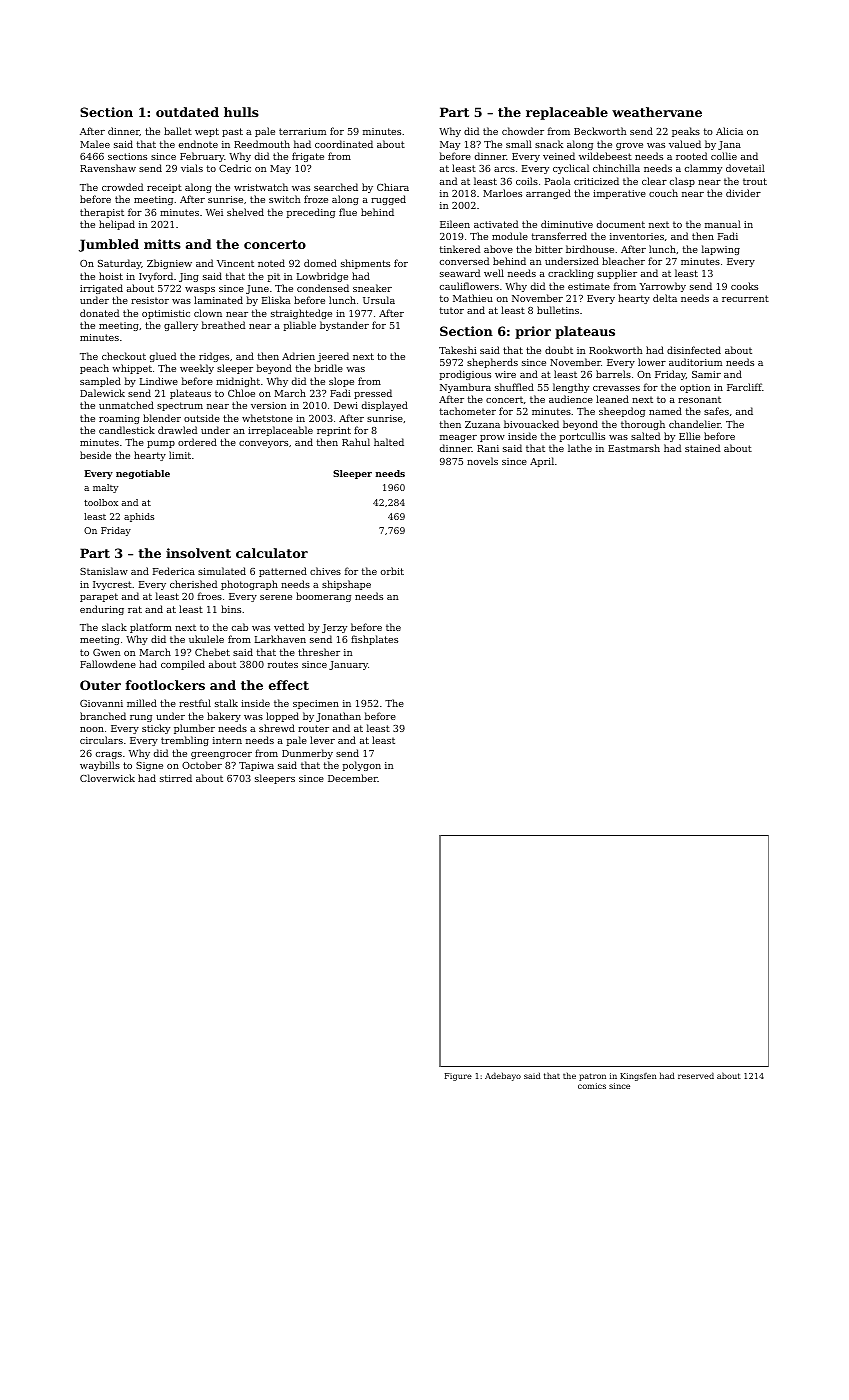 This page has height=1400, width=849. What do you see at coordinates (702, 448) in the page?
I see `stained` at bounding box center [702, 448].
